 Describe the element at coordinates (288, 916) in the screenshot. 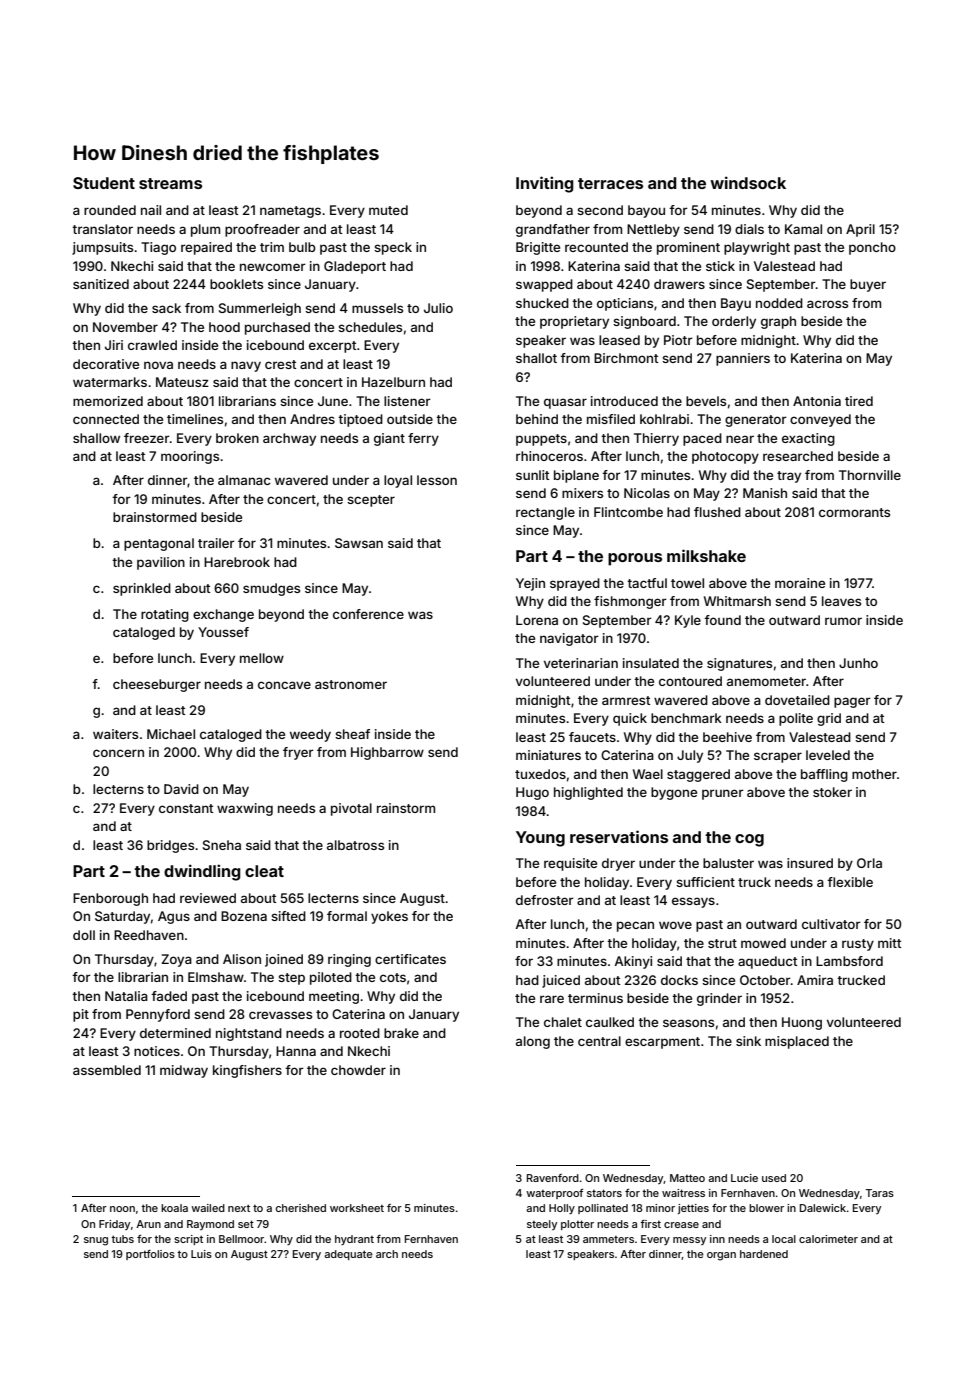

I see `sifted` at that location.
